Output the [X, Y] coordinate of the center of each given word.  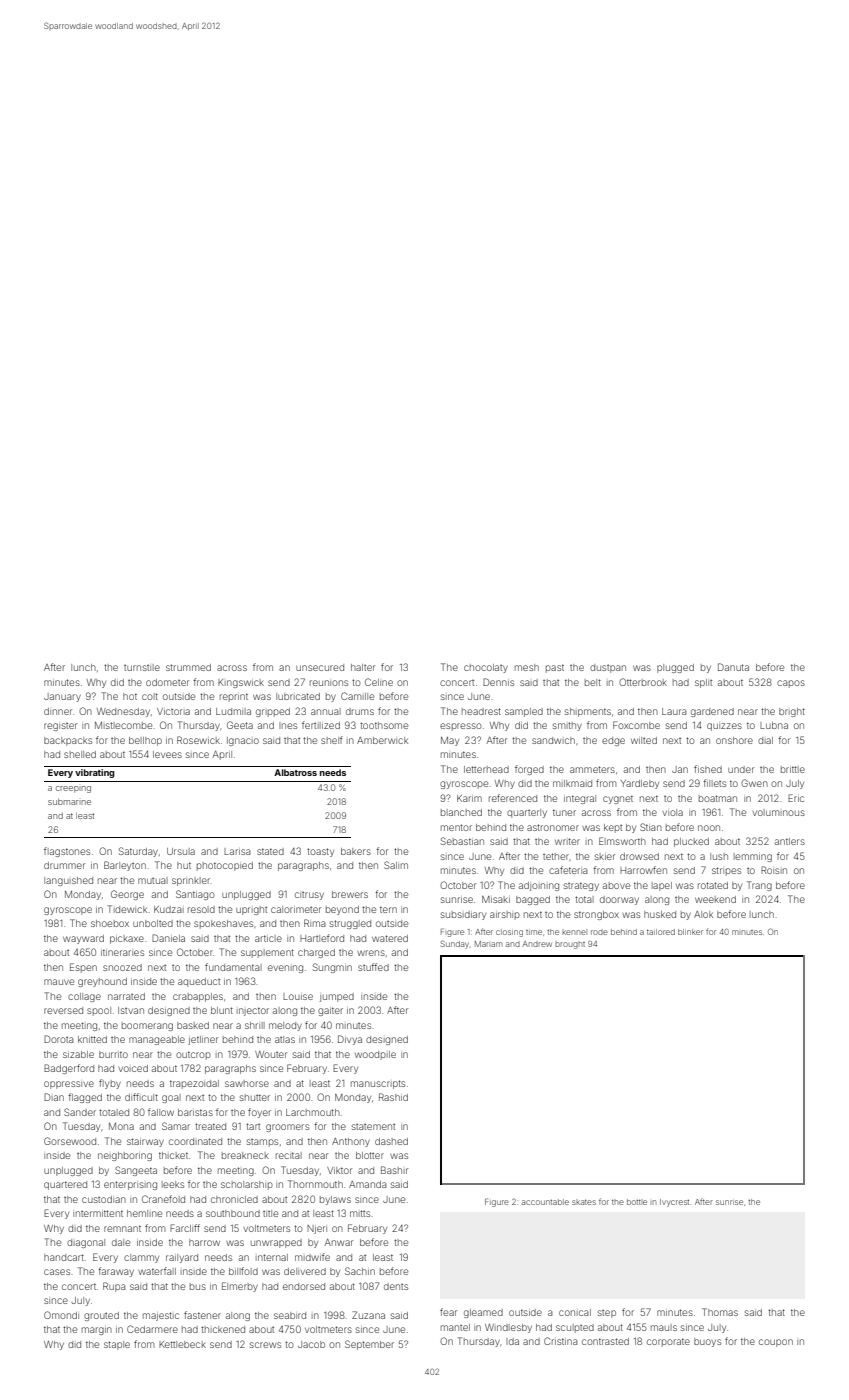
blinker [690, 932]
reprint [234, 697]
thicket [173, 1155]
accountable [545, 1202]
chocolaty [486, 668]
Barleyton [125, 866]
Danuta [733, 667]
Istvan [131, 1010]
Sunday [455, 944]
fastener [202, 1315]
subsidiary [463, 915]
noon [709, 828]
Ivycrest [674, 1203]
